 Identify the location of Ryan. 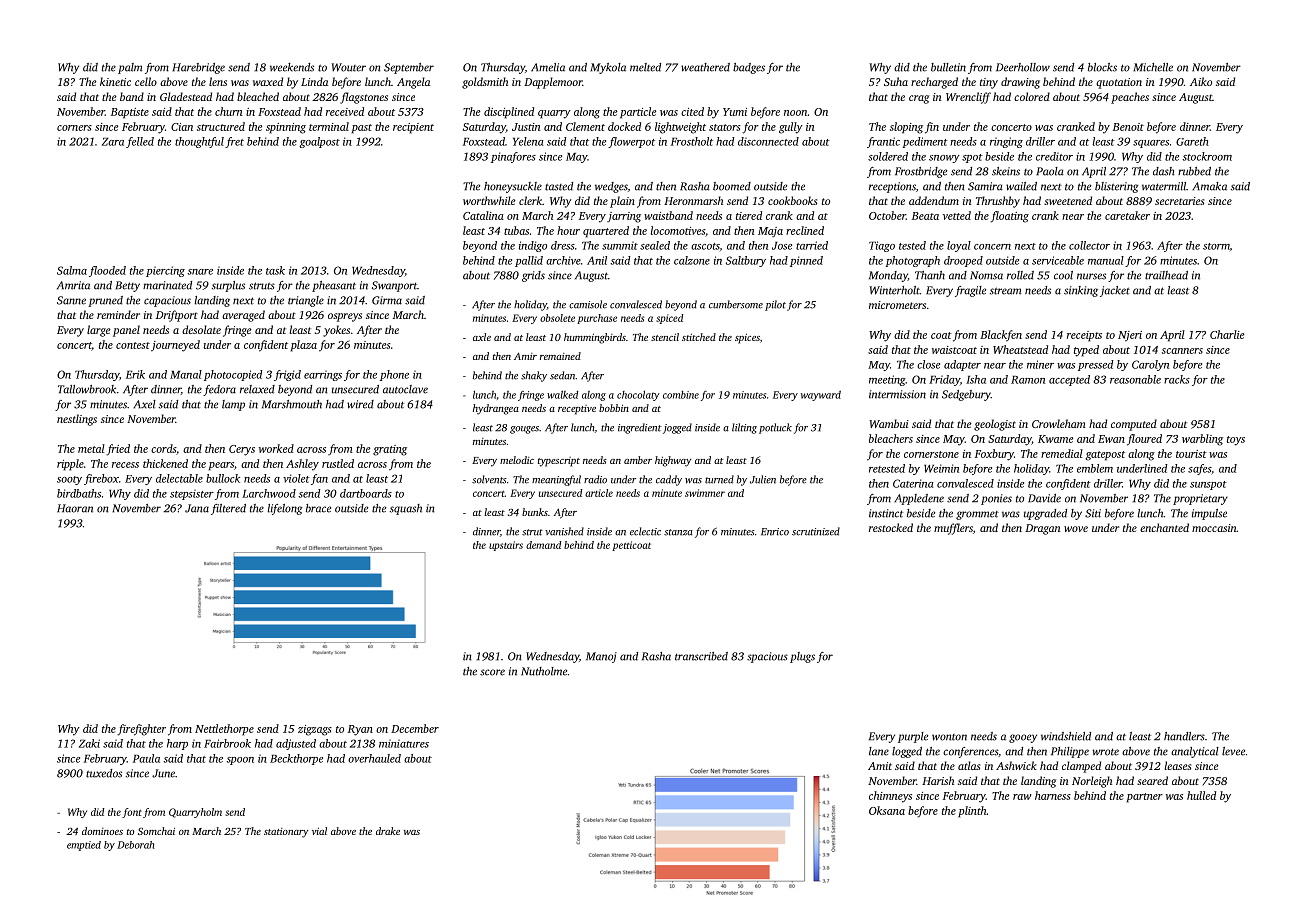
(360, 730).
